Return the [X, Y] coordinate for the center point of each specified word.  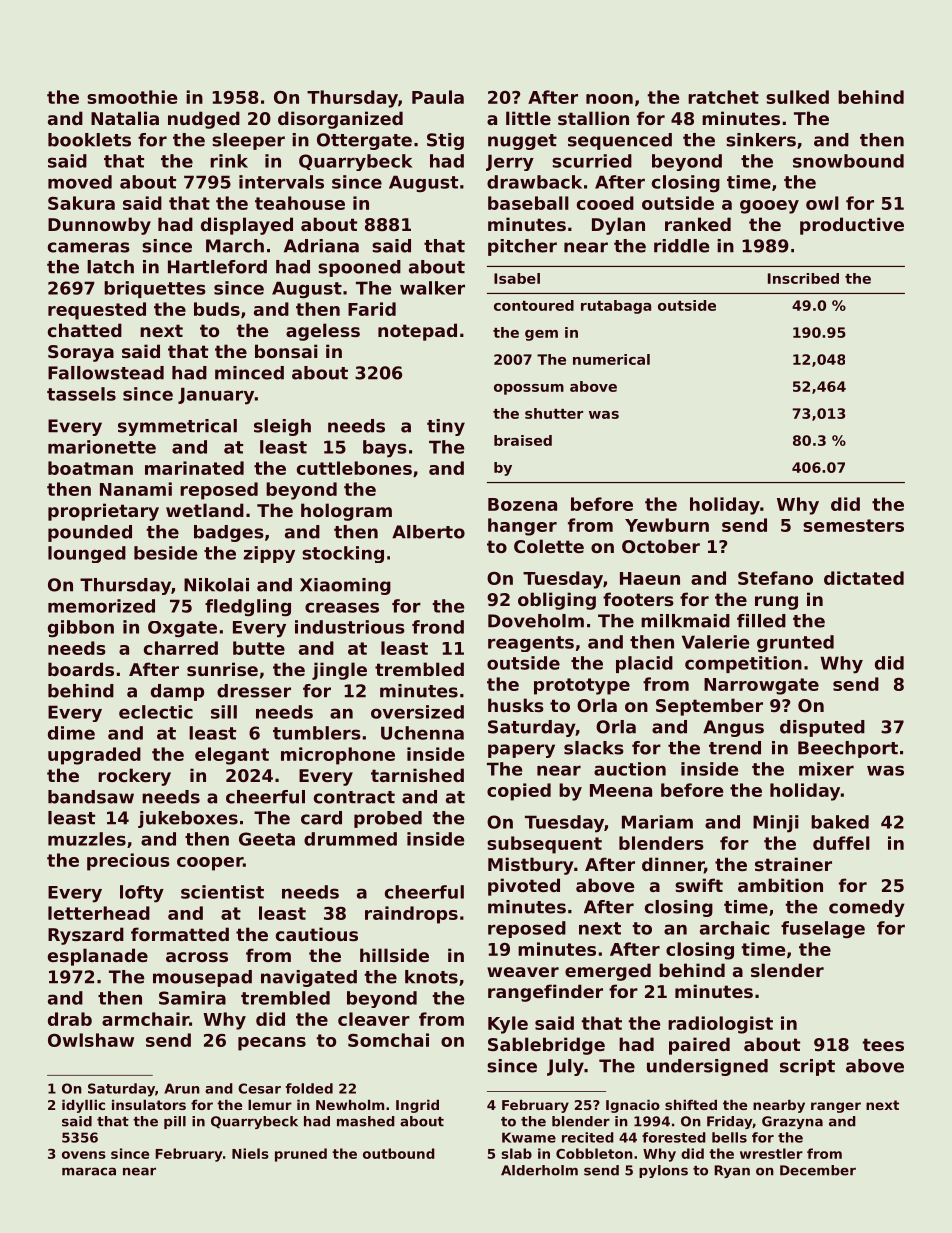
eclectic [156, 712]
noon [609, 99]
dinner [673, 865]
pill [175, 1122]
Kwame [529, 1137]
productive [852, 226]
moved [80, 182]
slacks [594, 748]
